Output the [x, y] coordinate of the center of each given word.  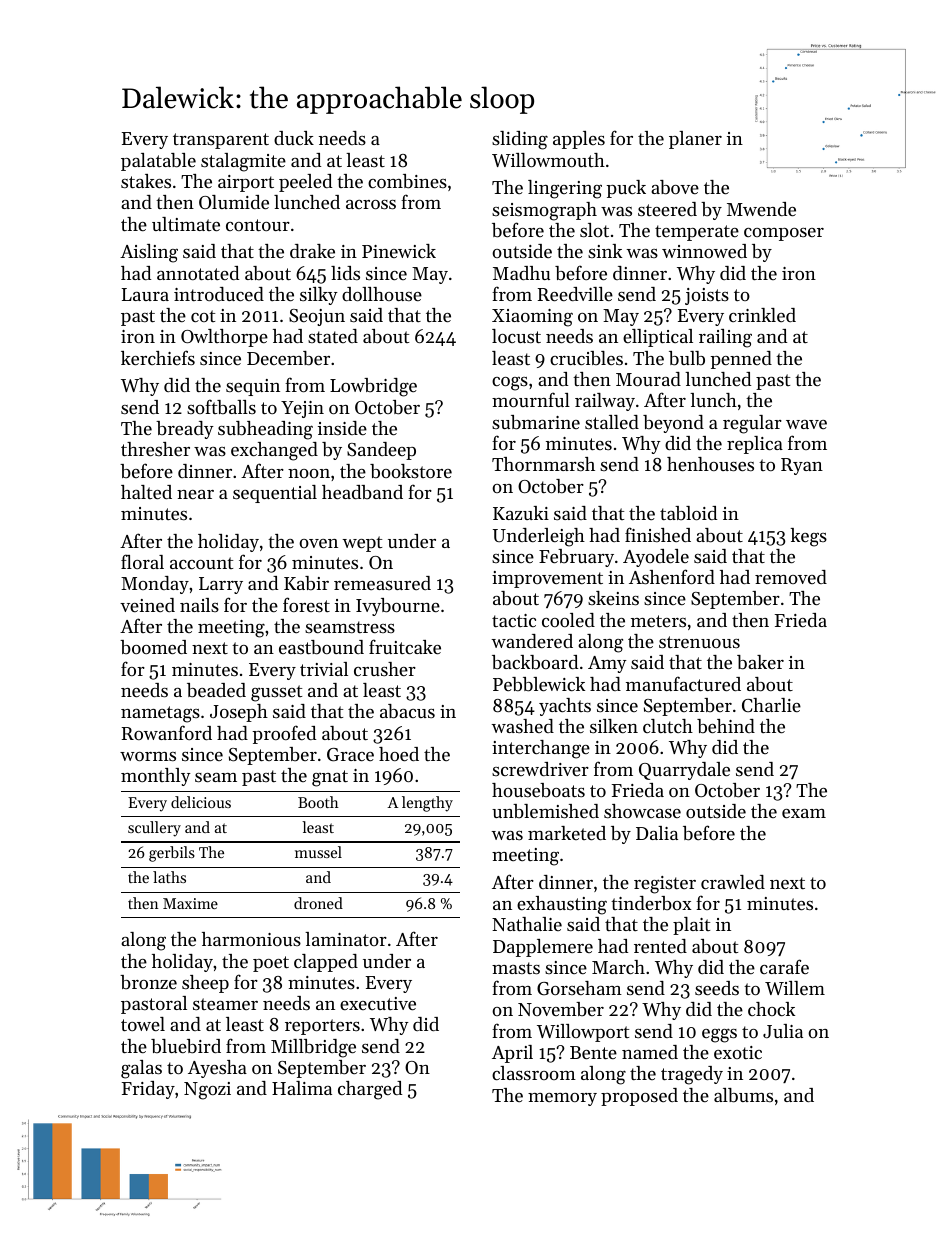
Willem [795, 988]
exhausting [562, 905]
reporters [322, 1027]
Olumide [234, 202]
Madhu [521, 273]
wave [806, 424]
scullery [154, 829]
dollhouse [382, 294]
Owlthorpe [224, 338]
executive [378, 1003]
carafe [784, 966]
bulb [687, 358]
